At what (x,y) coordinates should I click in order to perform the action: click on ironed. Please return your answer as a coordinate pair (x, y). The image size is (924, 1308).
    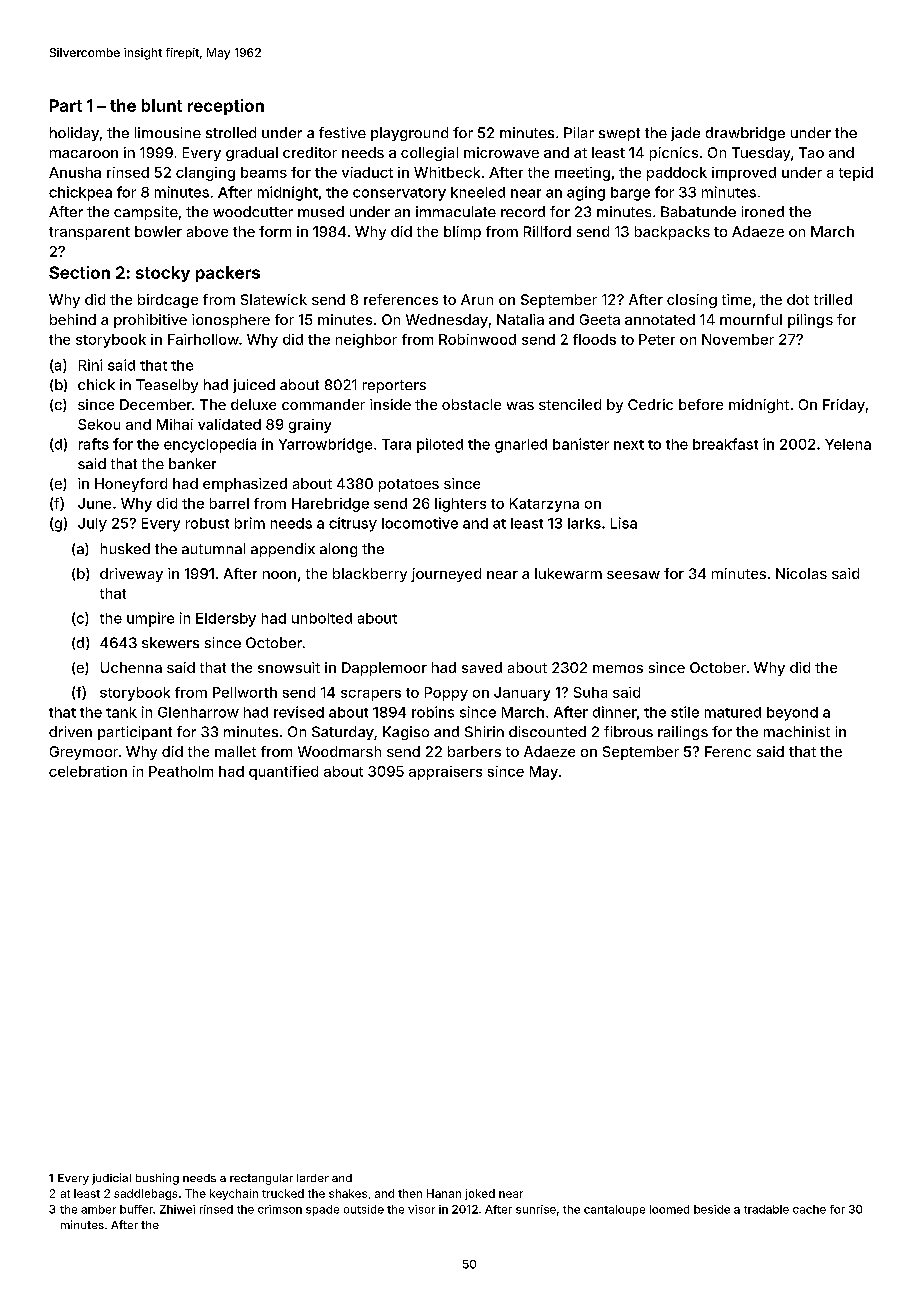
    Looking at the image, I should click on (763, 211).
